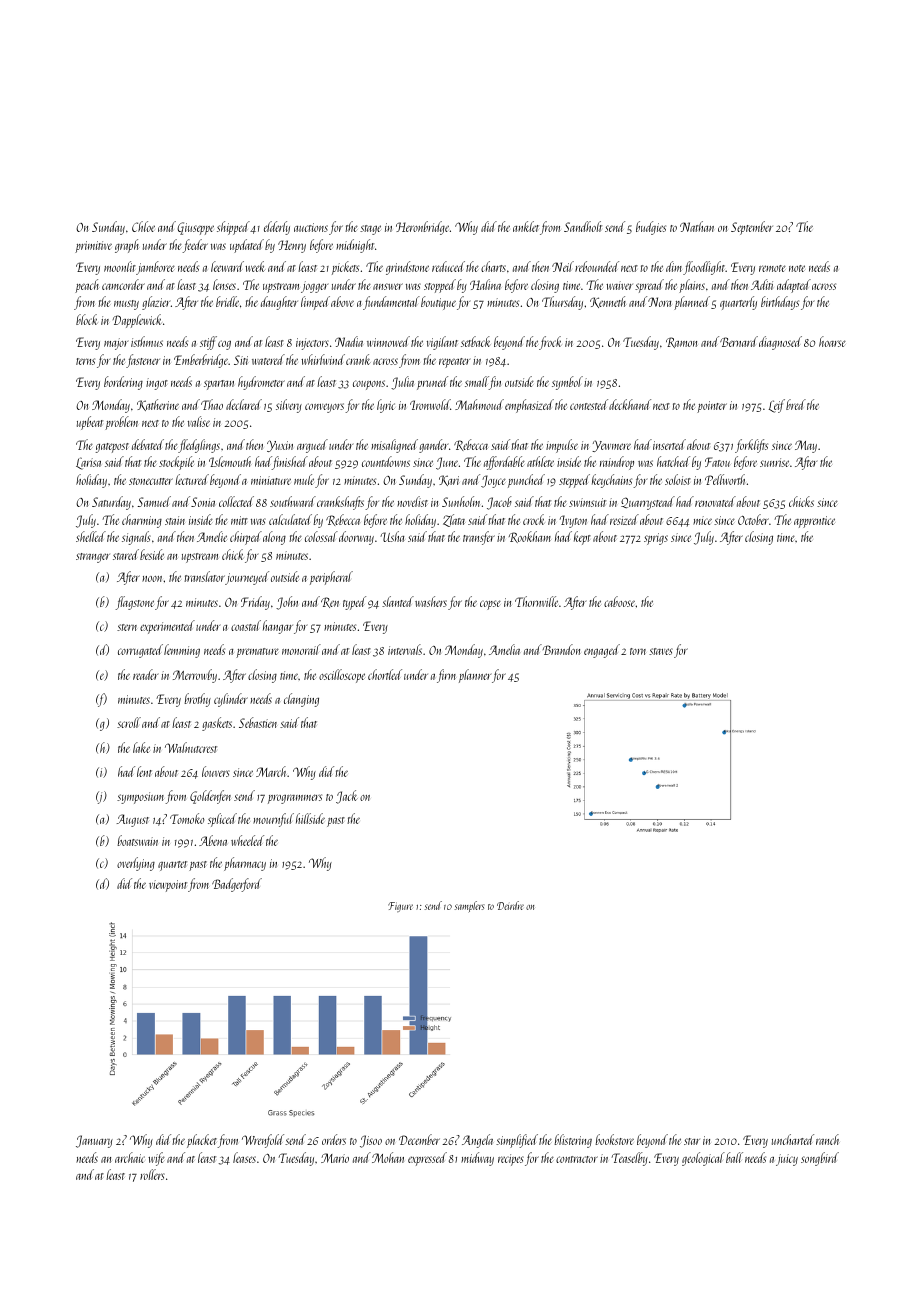  What do you see at coordinates (141, 747) in the document?
I see `lake` at bounding box center [141, 747].
